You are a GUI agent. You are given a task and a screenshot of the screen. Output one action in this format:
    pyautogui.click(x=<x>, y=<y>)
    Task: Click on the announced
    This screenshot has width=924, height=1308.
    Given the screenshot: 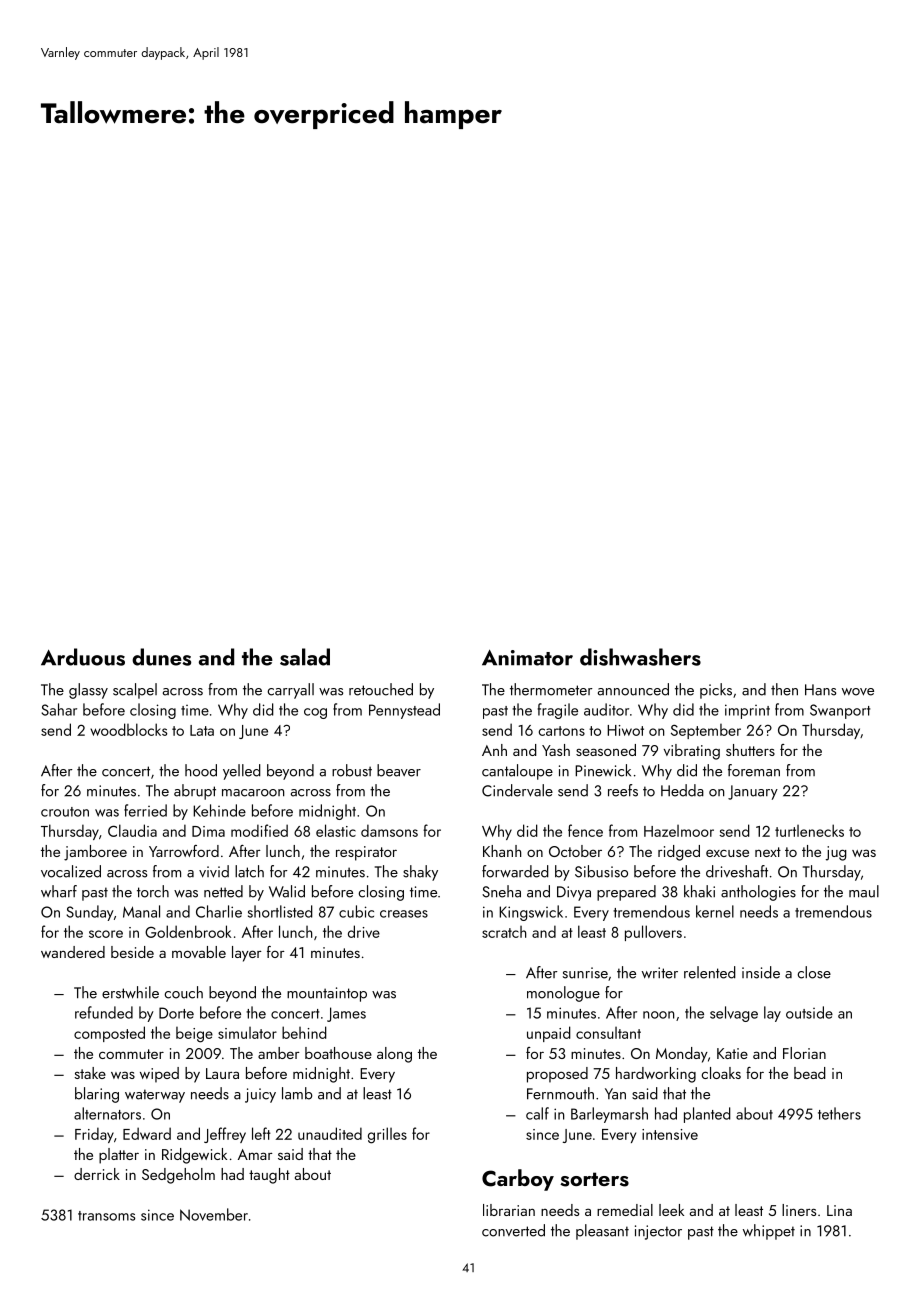 What is the action you would take?
    pyautogui.click(x=633, y=689)
